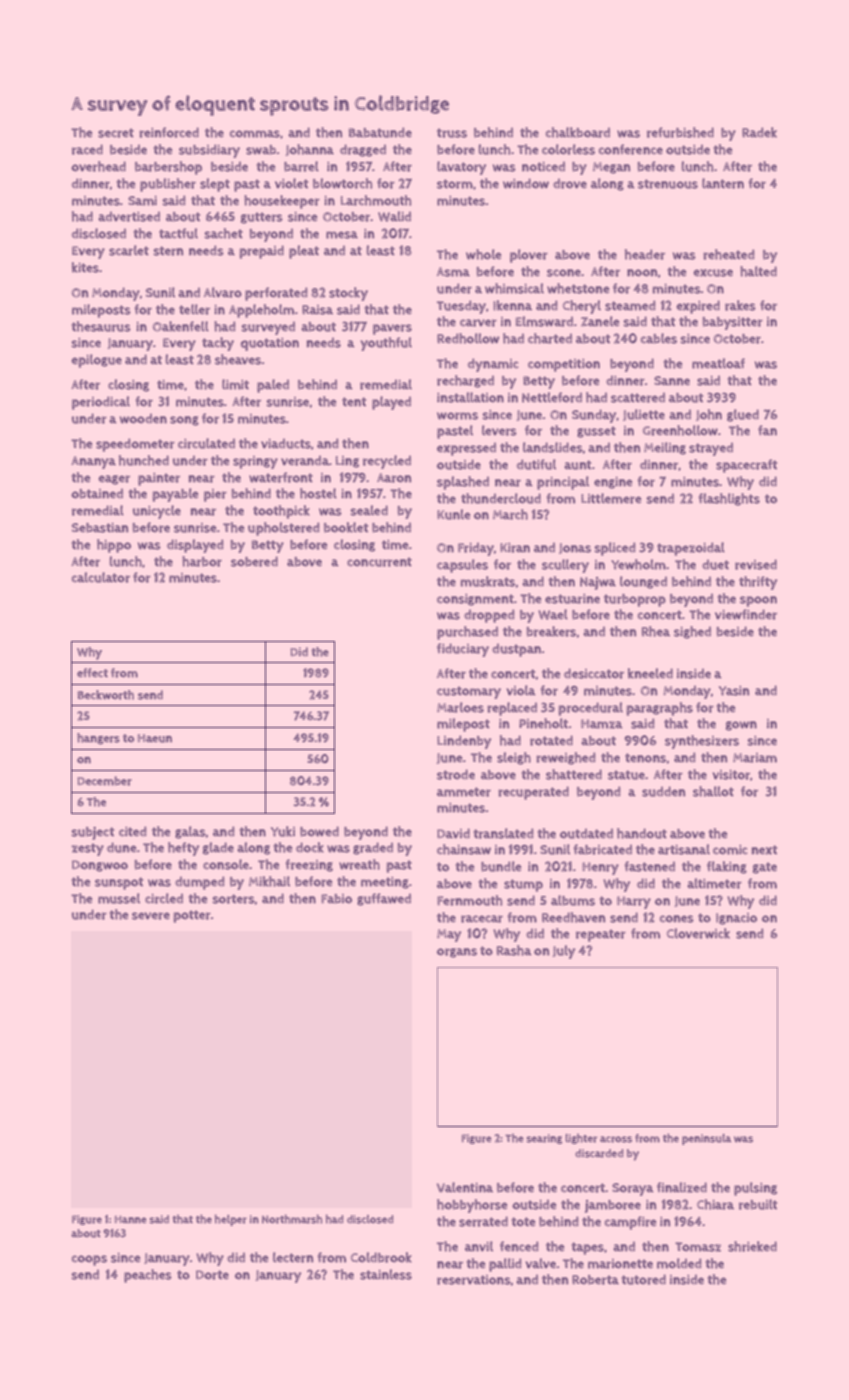  Describe the element at coordinates (759, 132) in the screenshot. I see `Radek` at that location.
